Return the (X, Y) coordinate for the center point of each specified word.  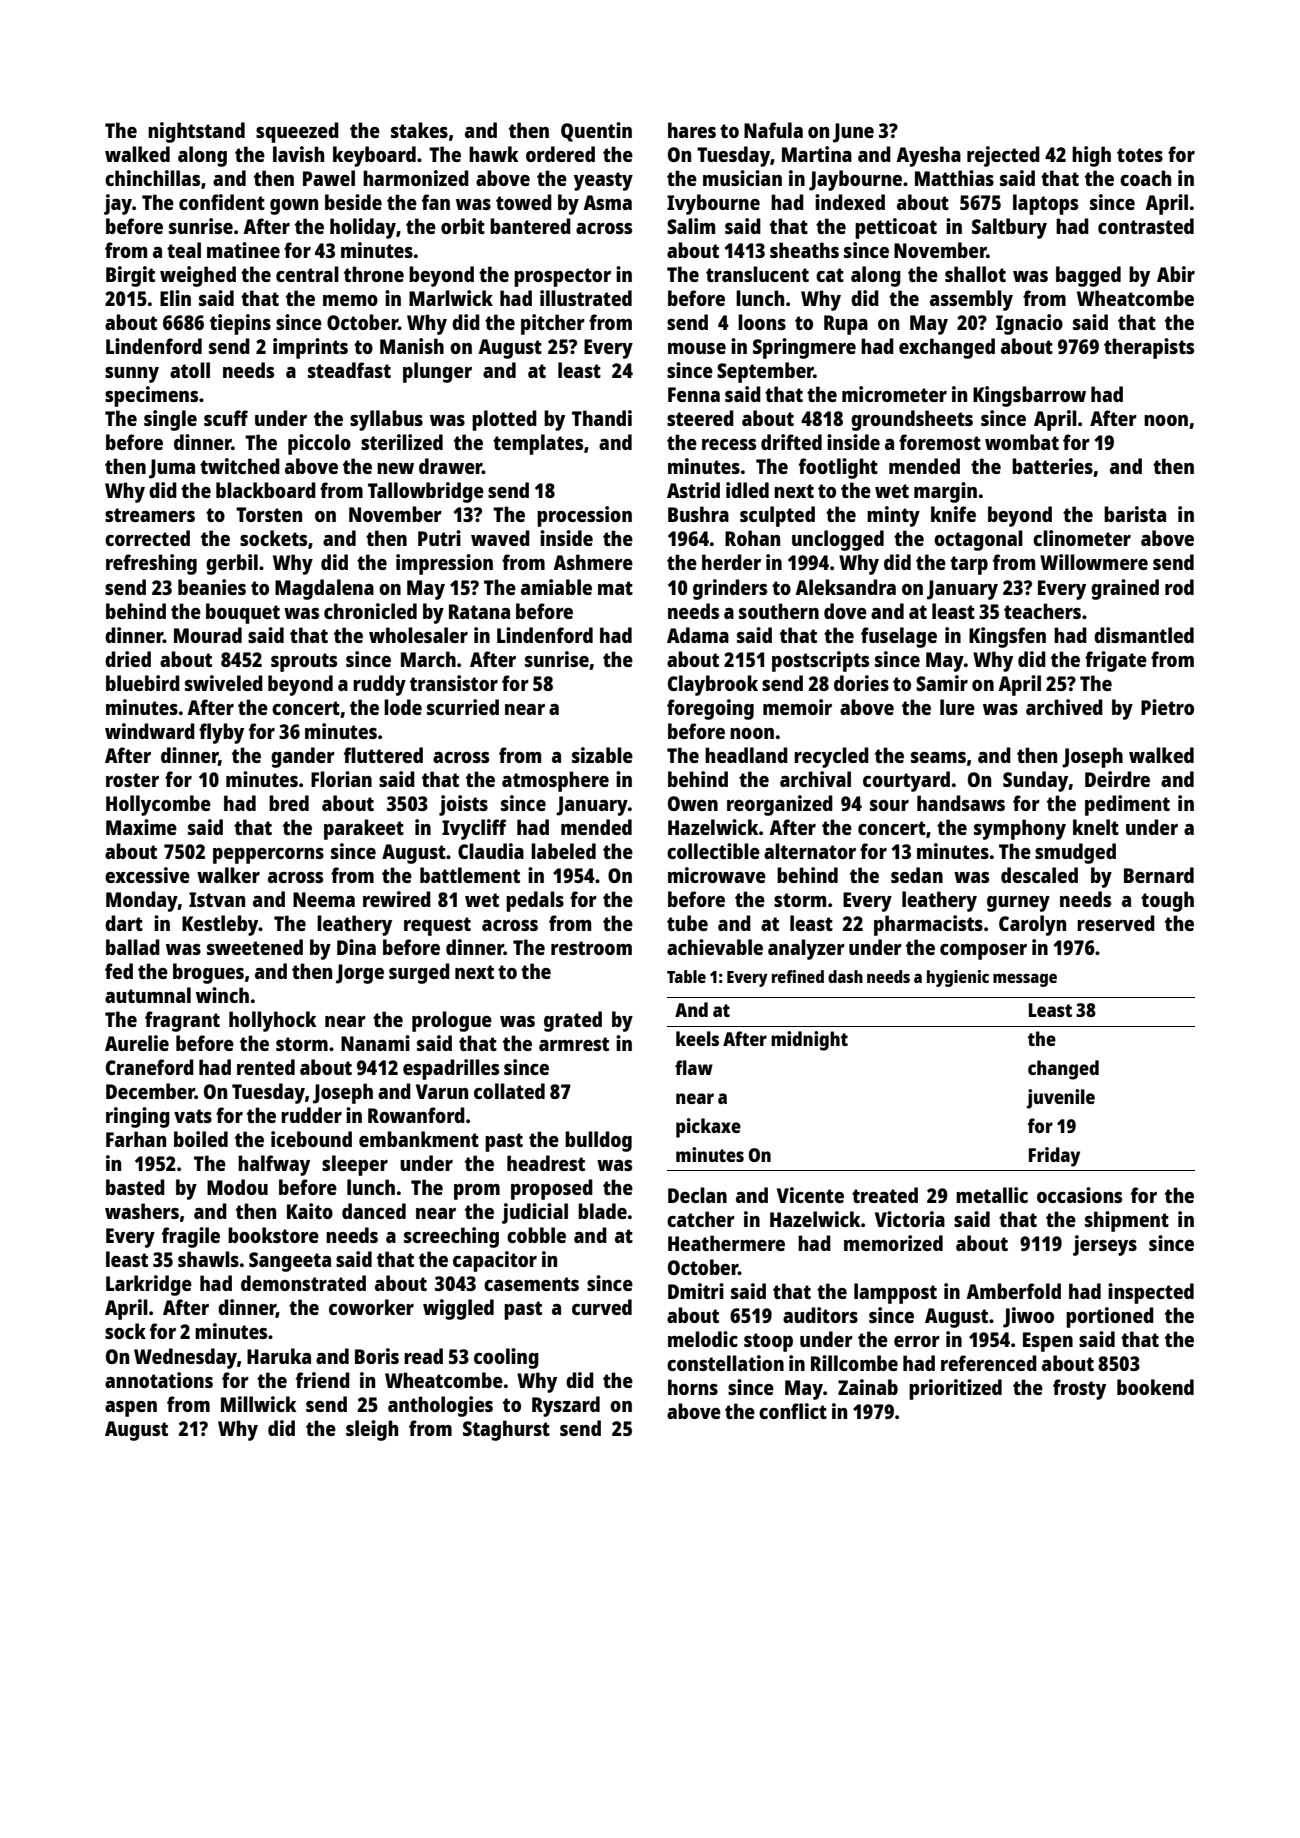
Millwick (259, 1404)
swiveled (224, 683)
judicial (535, 1213)
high (1091, 156)
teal (184, 250)
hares (692, 130)
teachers (1042, 611)
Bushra (698, 514)
